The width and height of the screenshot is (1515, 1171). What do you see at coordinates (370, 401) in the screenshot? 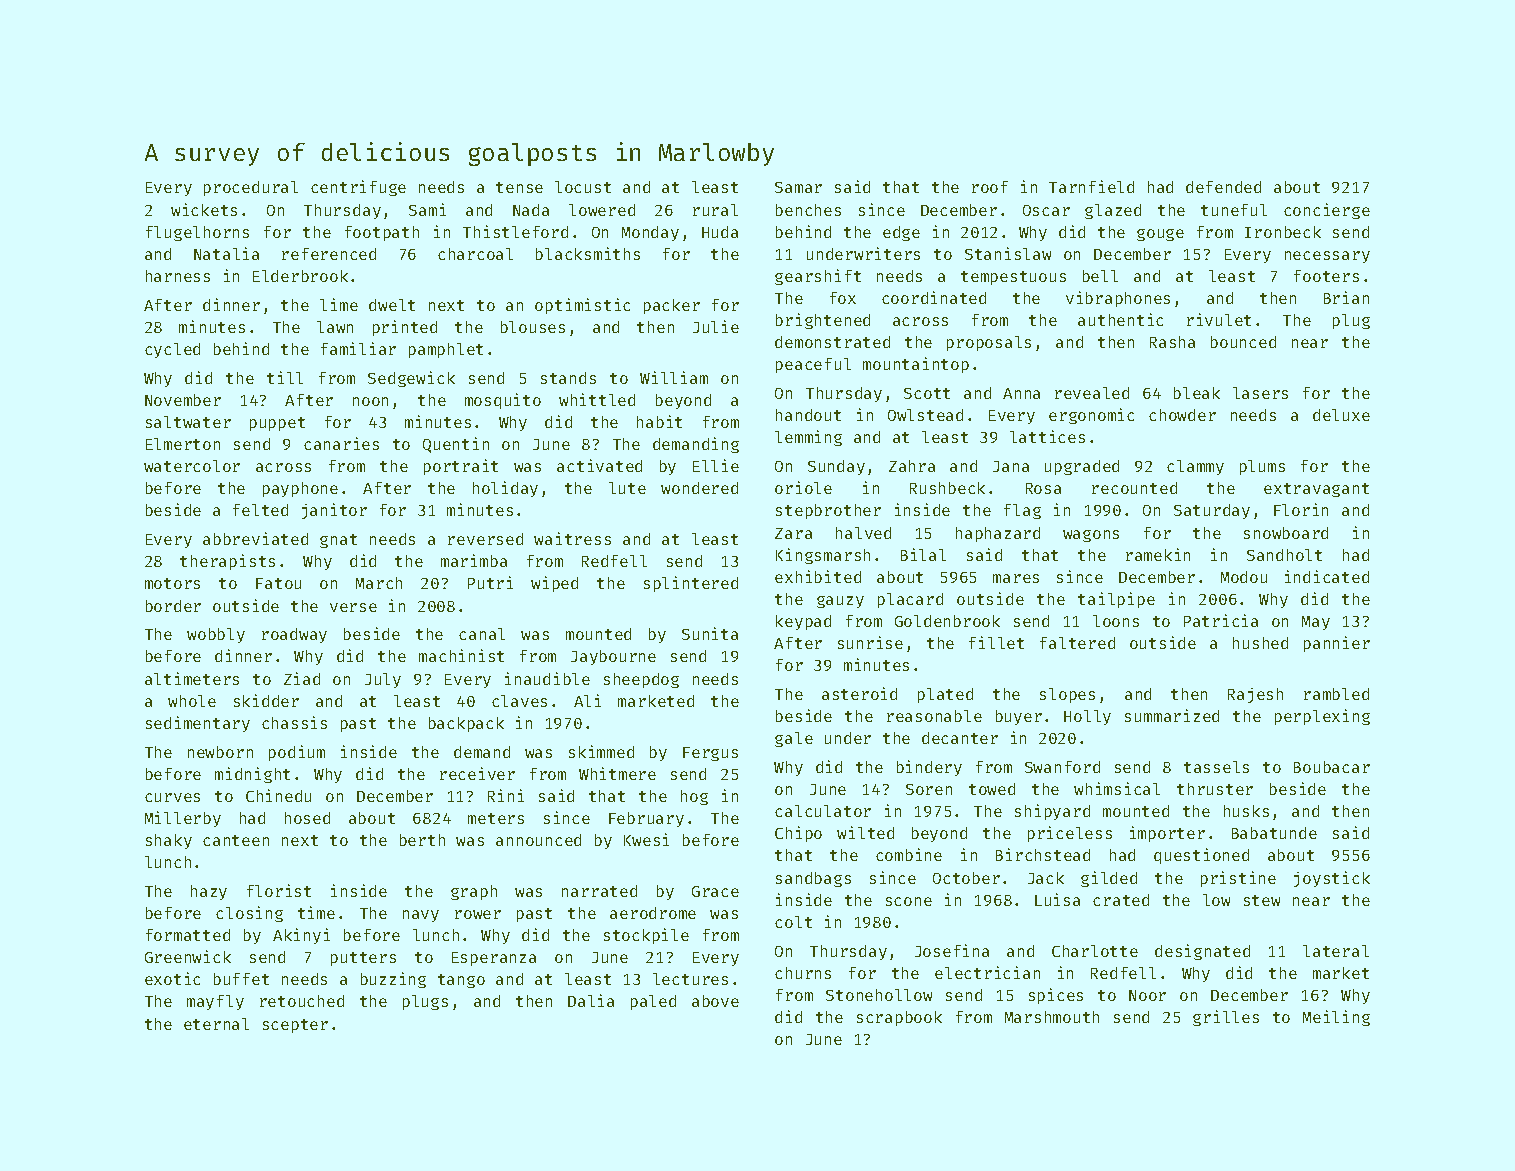
I see `noon` at bounding box center [370, 401].
